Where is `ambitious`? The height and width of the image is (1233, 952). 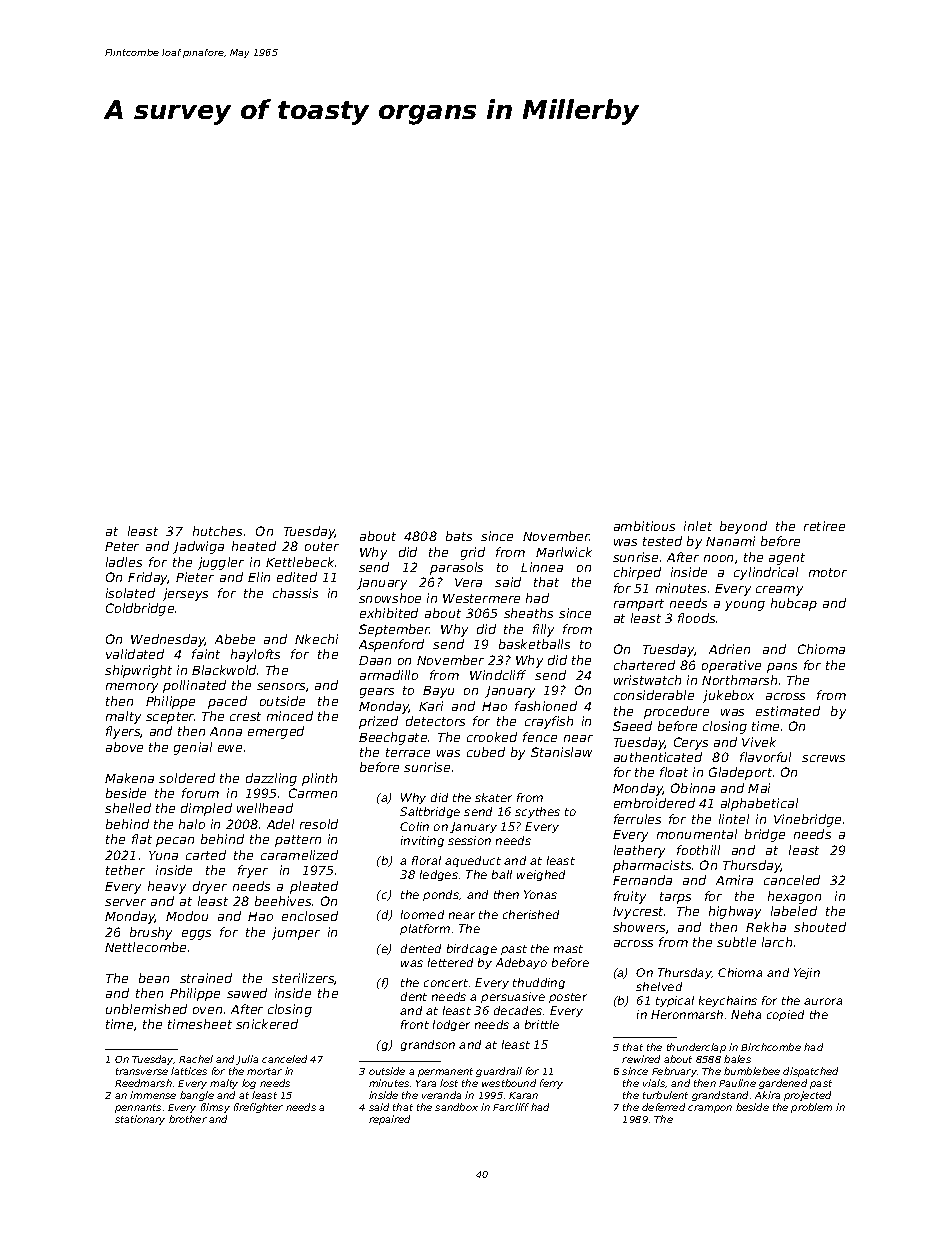 ambitious is located at coordinates (644, 526).
